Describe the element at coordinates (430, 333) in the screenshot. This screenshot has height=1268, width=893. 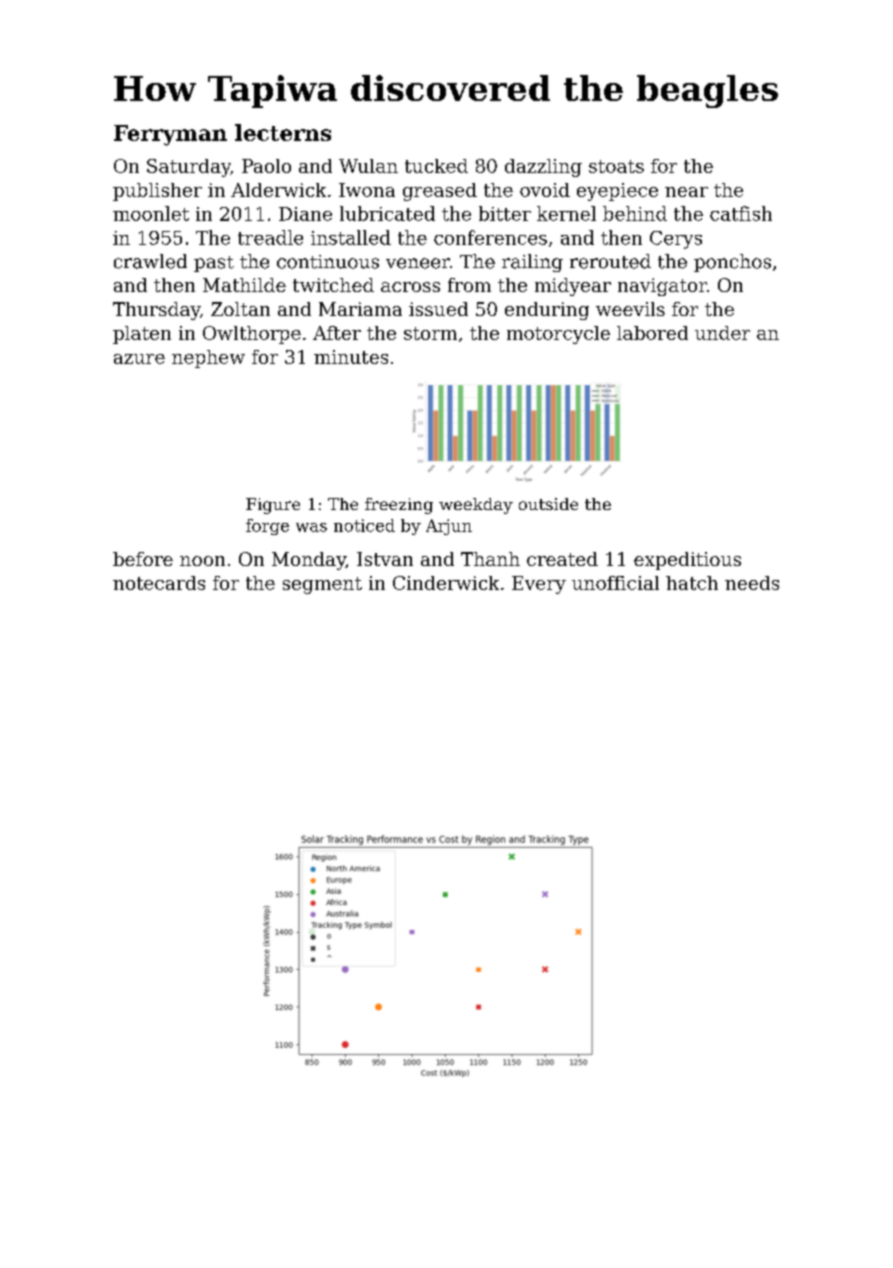
I see `storm` at that location.
